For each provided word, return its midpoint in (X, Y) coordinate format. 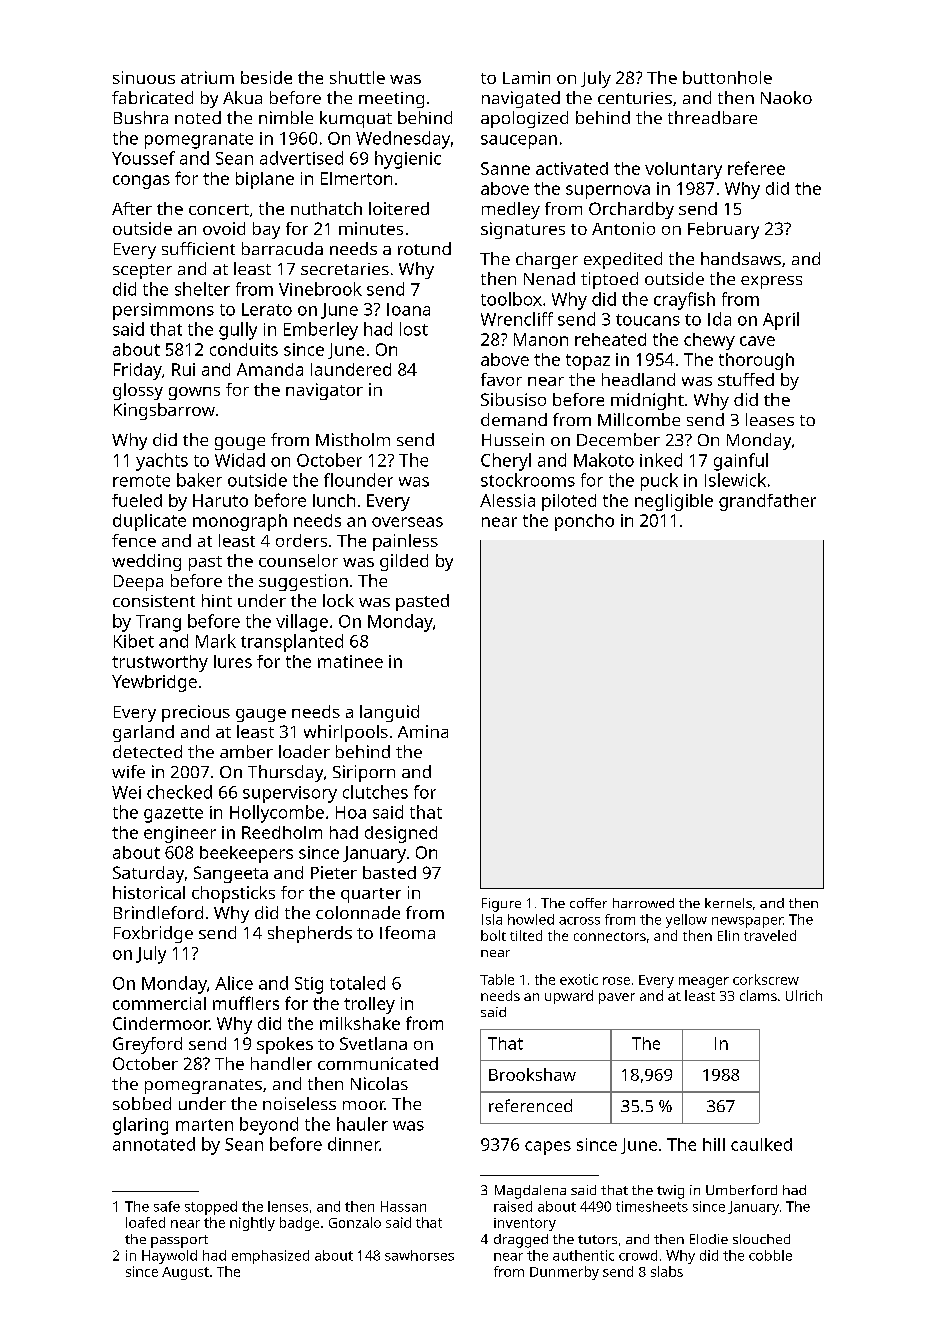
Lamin (526, 77)
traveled (770, 935)
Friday (138, 371)
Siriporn (364, 773)
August (185, 1273)
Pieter (334, 872)
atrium (207, 77)
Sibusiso (513, 399)
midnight (647, 401)
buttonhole (727, 77)
